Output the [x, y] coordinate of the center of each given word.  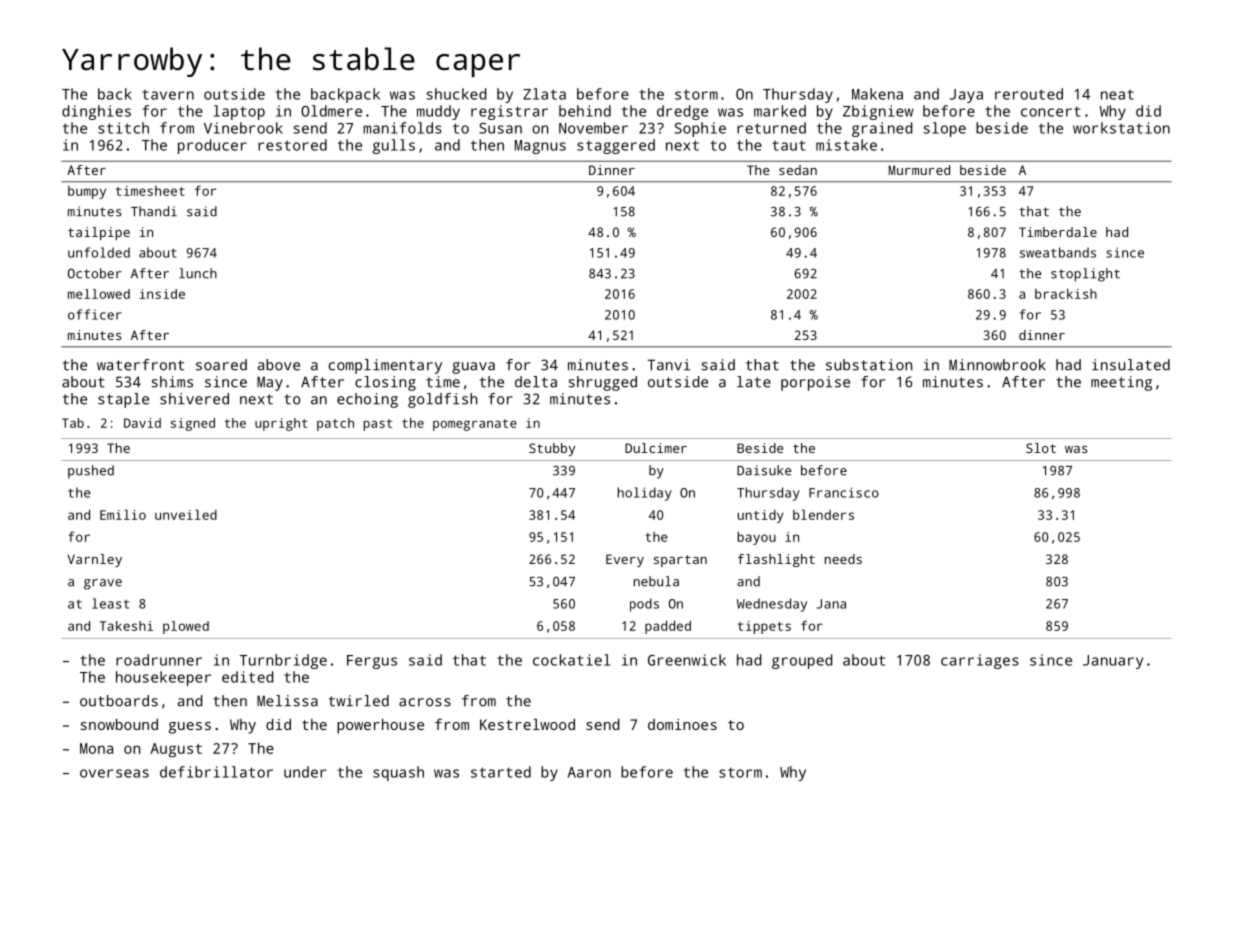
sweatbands [1058, 252]
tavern [168, 94]
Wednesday [772, 605]
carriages [980, 661]
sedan [798, 170]
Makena [877, 94]
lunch [198, 273]
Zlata [544, 94]
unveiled [186, 514]
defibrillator [216, 772]
